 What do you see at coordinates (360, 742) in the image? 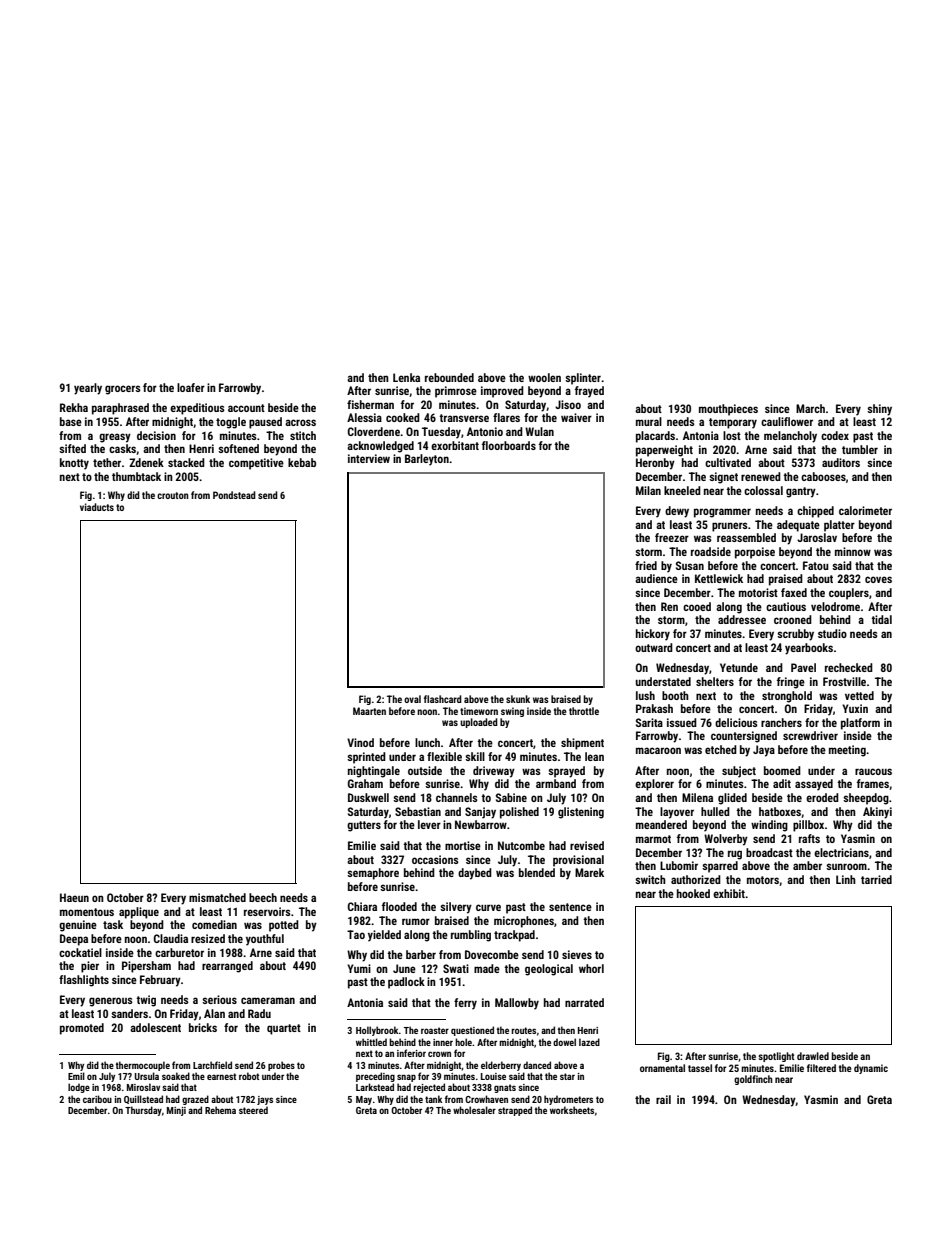
I see `Vinod` at bounding box center [360, 742].
